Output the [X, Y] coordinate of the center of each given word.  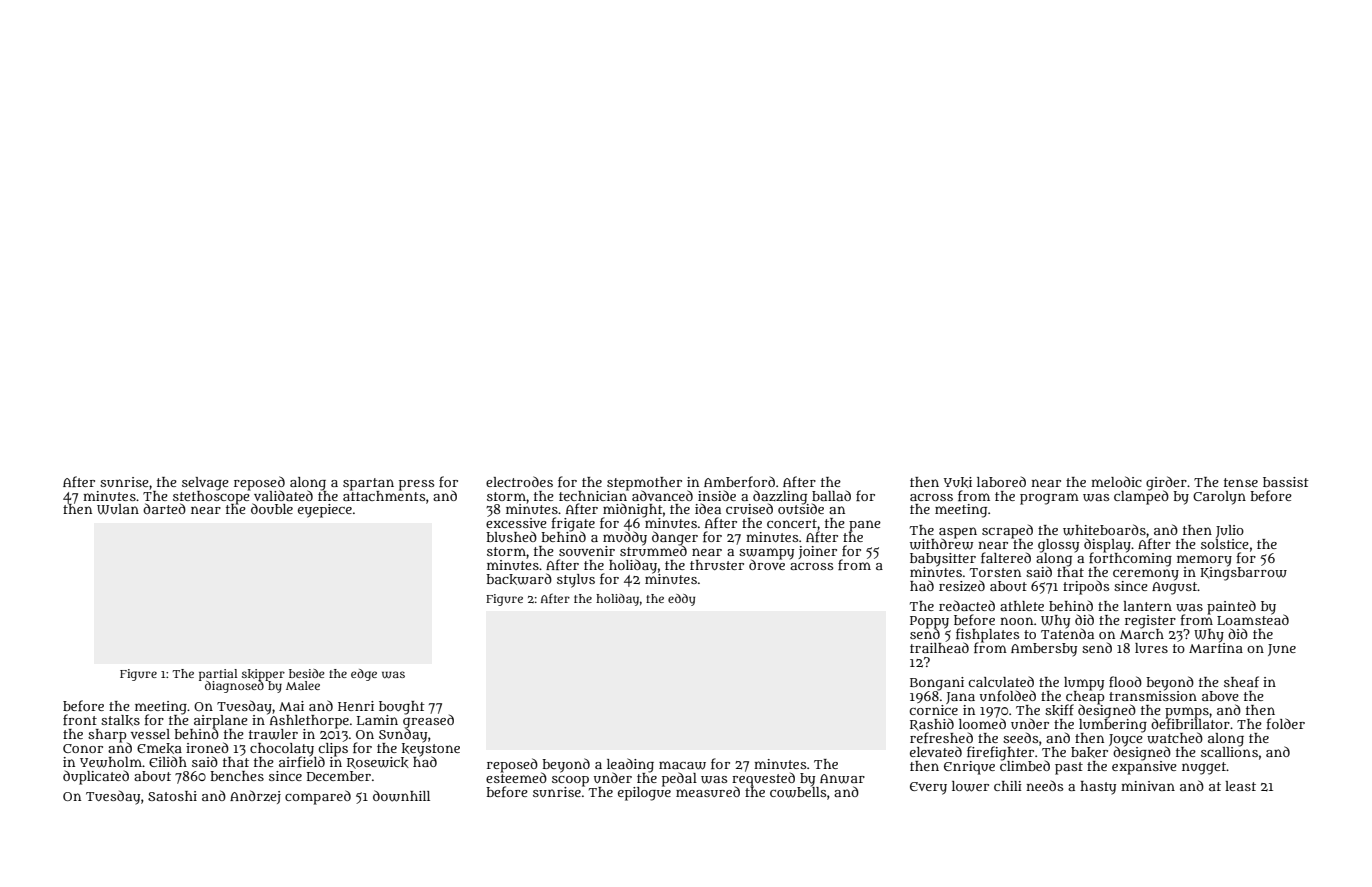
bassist [1286, 482]
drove [767, 564]
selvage [205, 483]
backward [519, 579]
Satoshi [172, 796]
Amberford [739, 481]
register [1150, 622]
